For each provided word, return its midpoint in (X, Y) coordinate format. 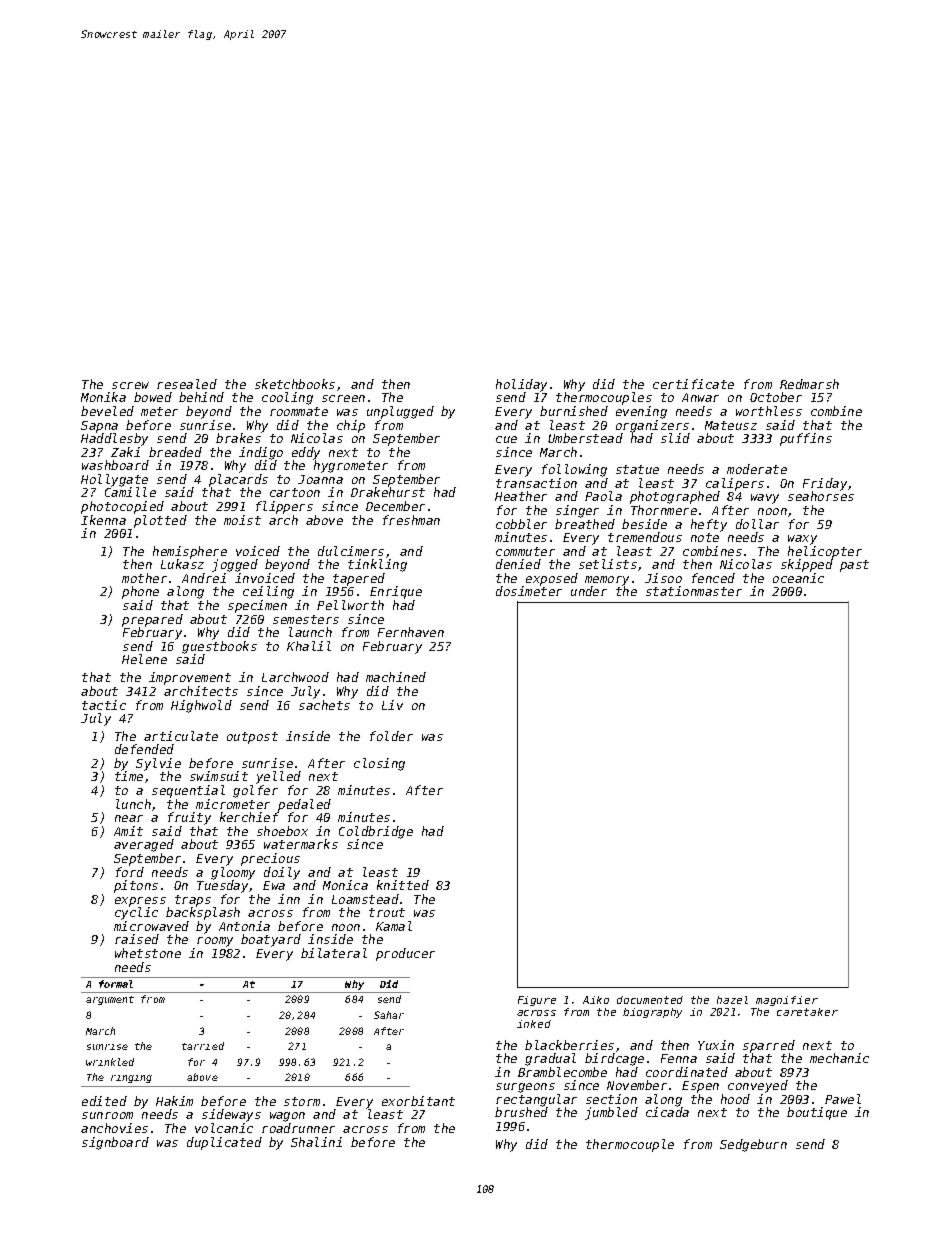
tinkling (377, 565)
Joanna (320, 479)
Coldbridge (376, 832)
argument (110, 1000)
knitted (403, 885)
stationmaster (694, 591)
